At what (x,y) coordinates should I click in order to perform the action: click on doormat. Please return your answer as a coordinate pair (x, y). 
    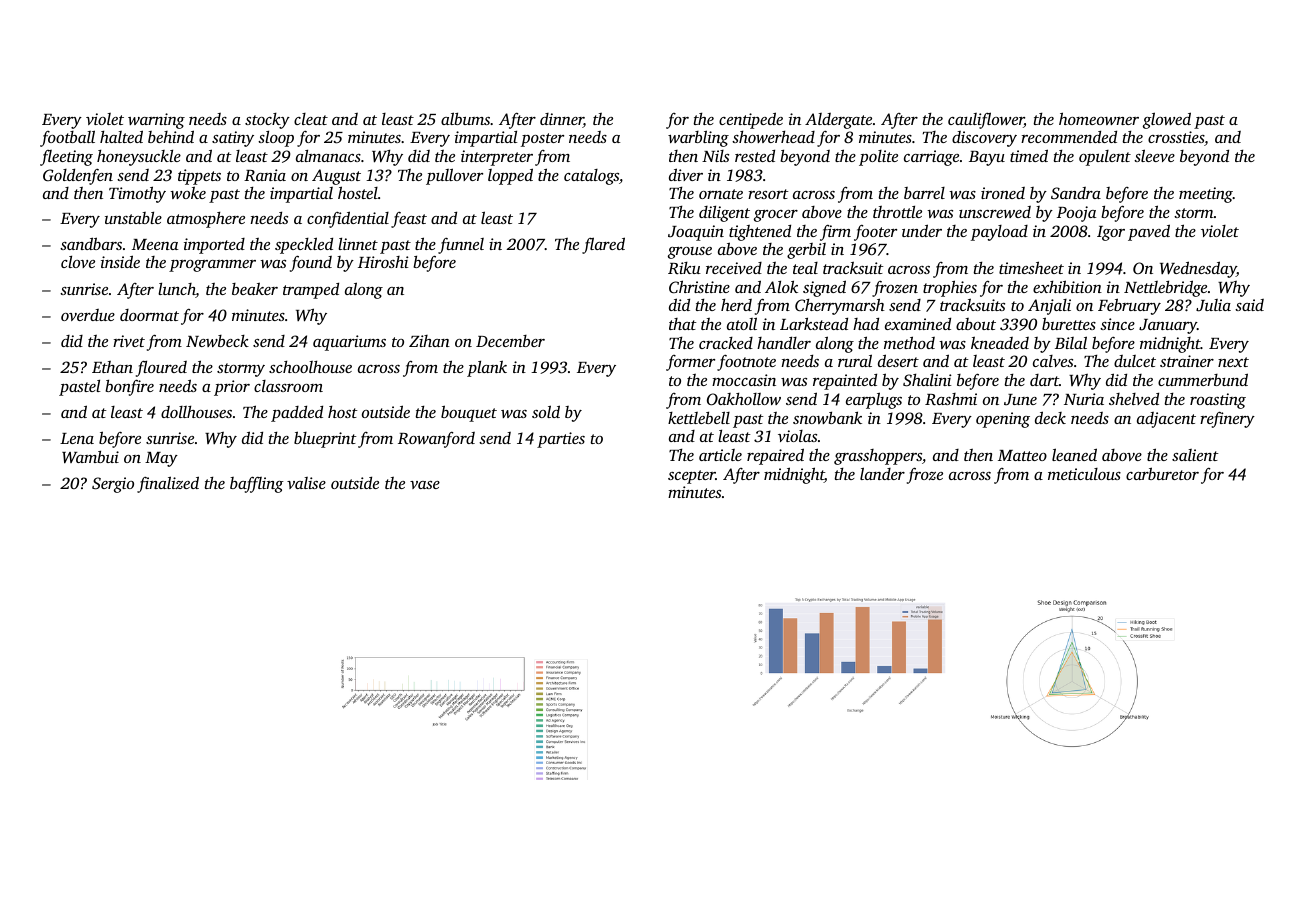
    Looking at the image, I should click on (149, 315).
